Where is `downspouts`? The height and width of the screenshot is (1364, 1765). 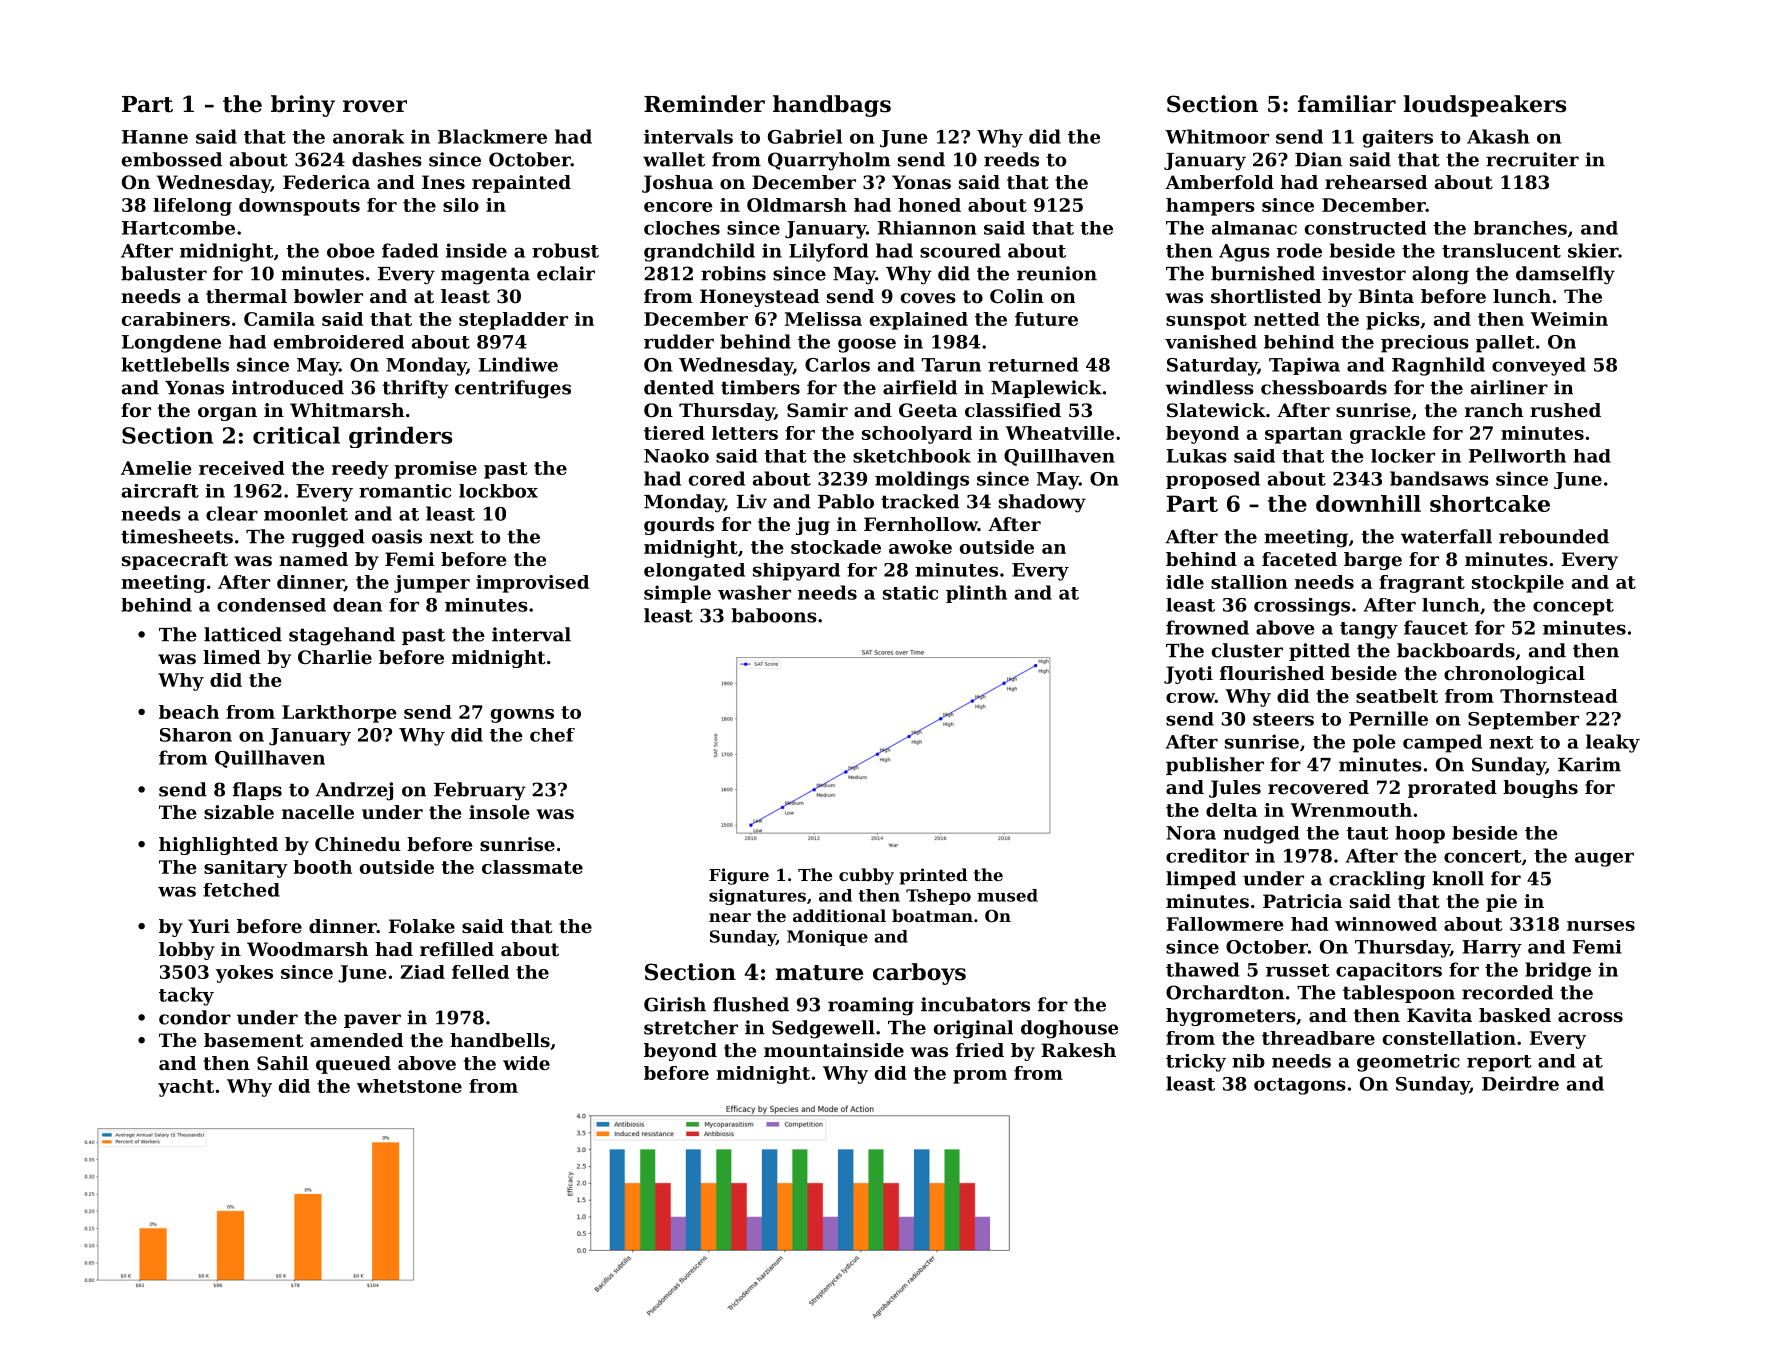 downspouts is located at coordinates (299, 207).
